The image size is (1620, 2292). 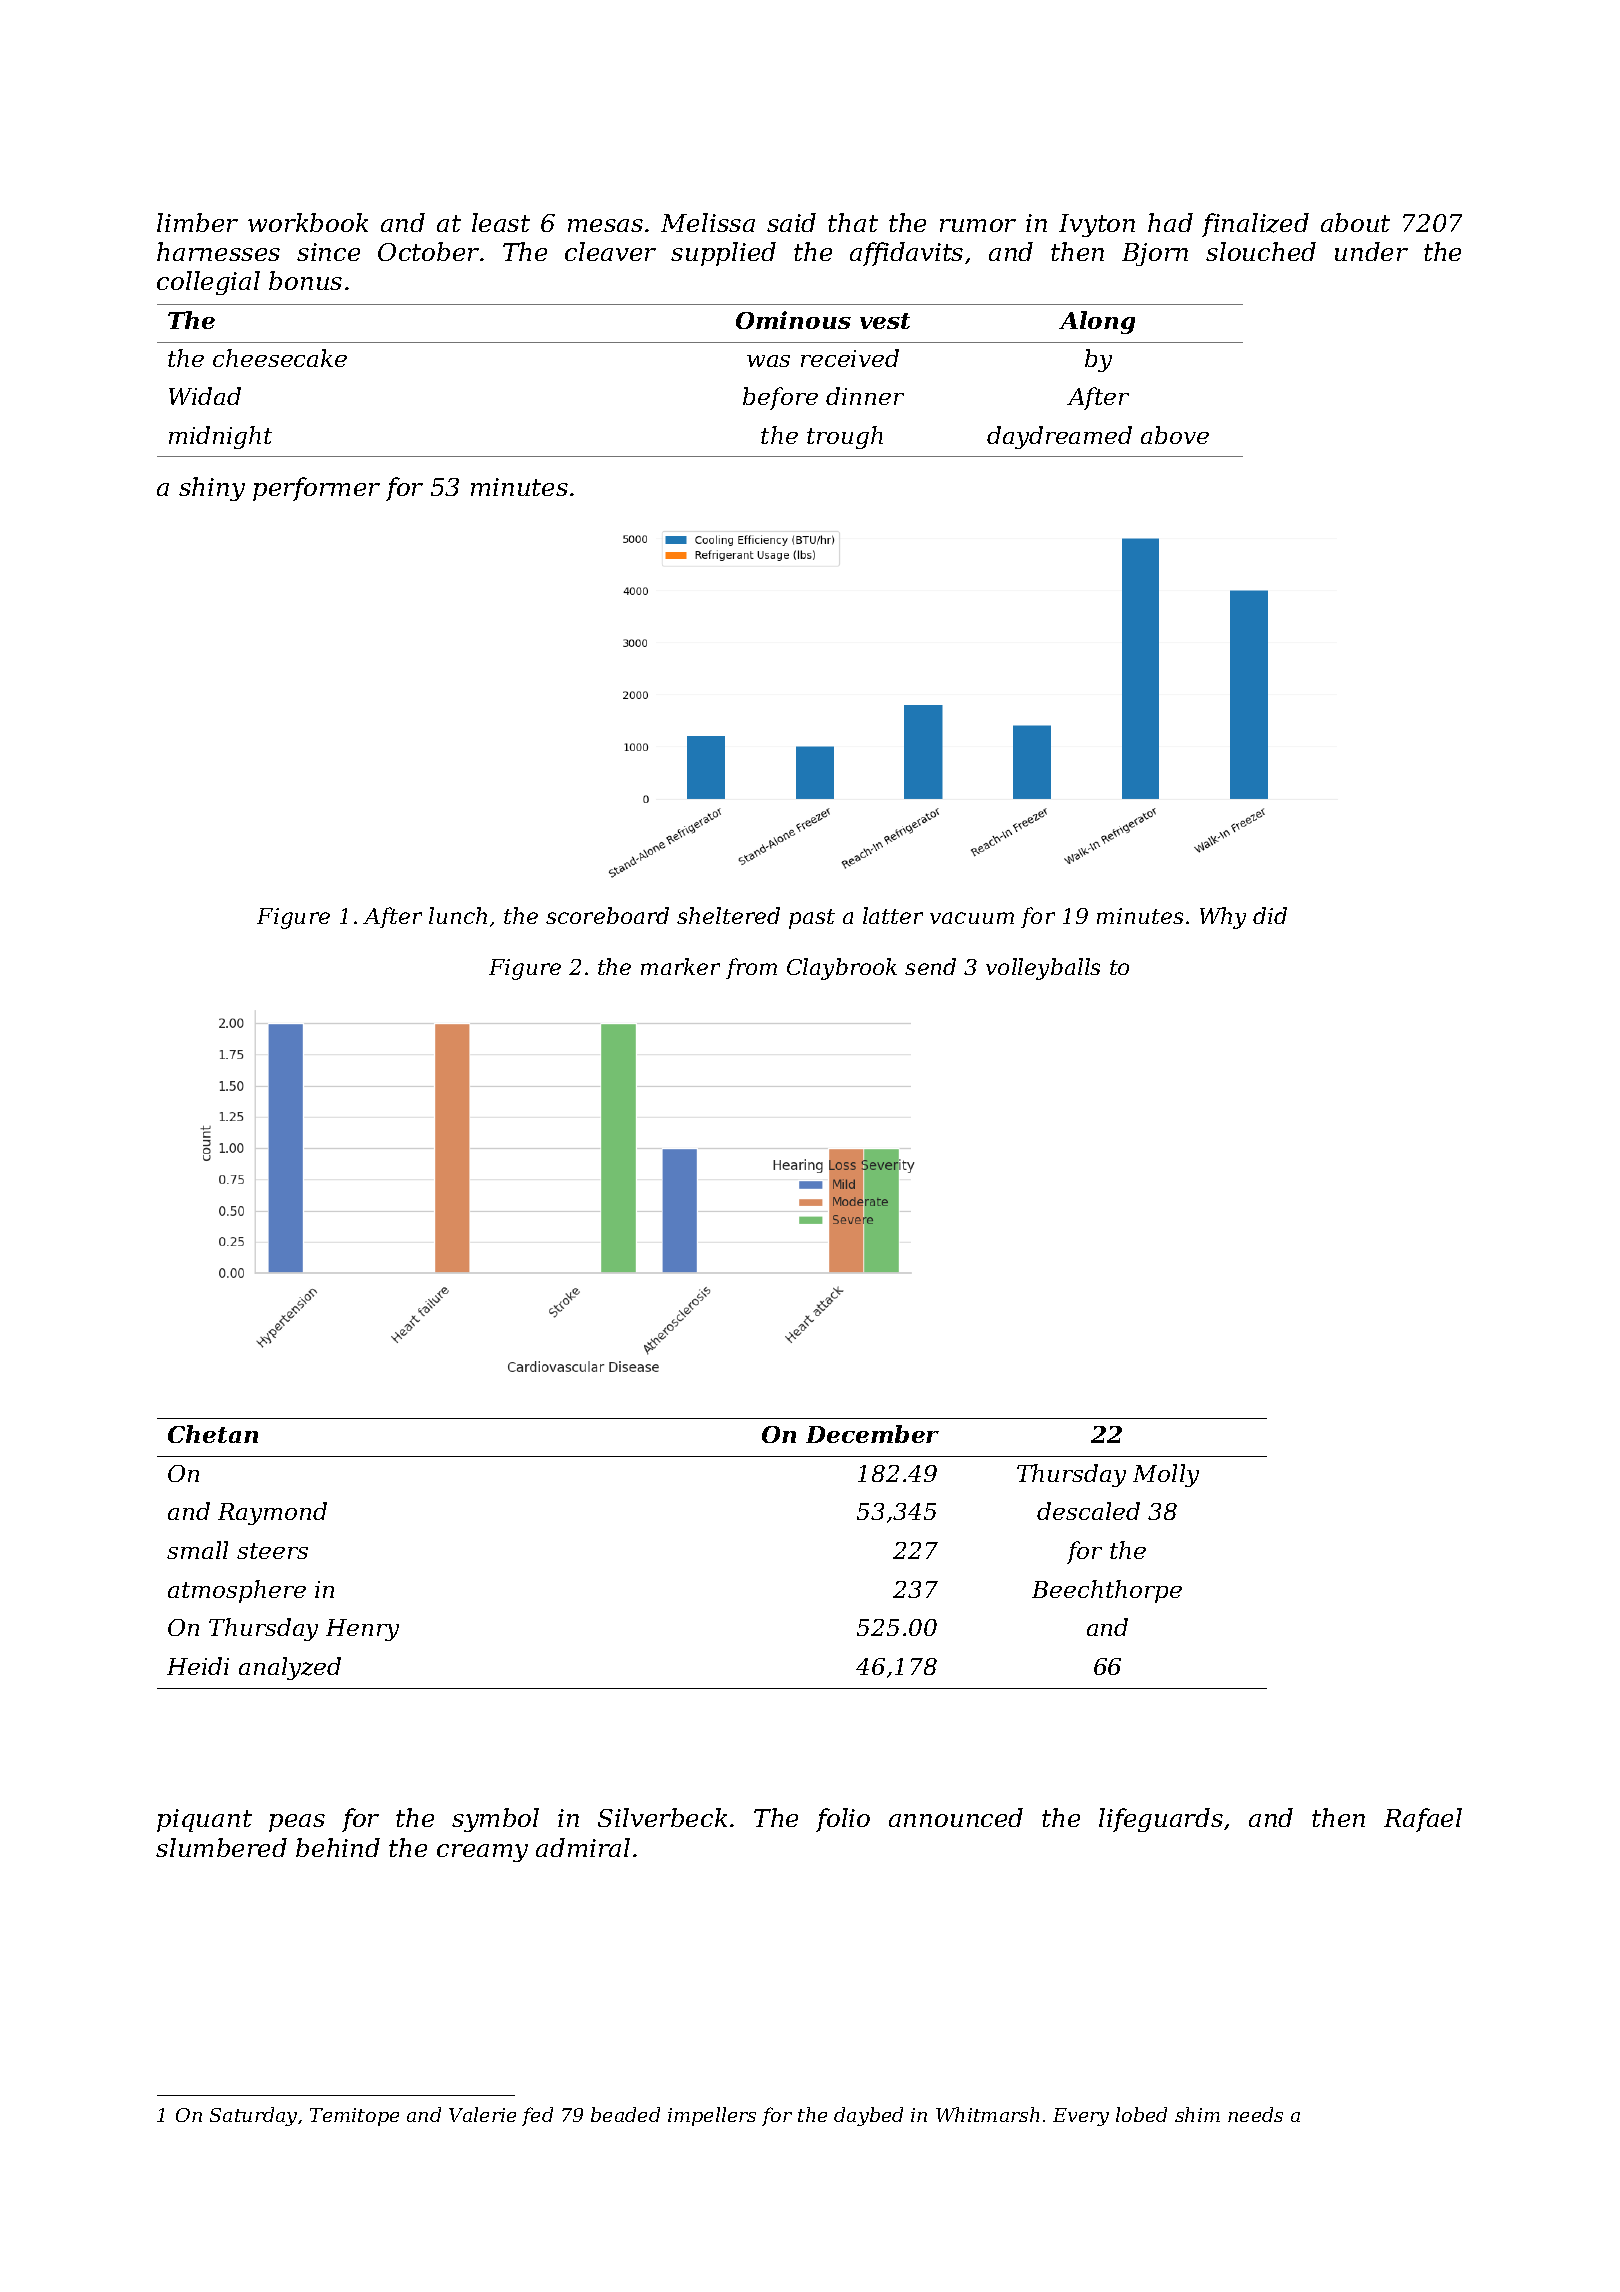 What do you see at coordinates (1107, 1591) in the page?
I see `Beechthorpe` at bounding box center [1107, 1591].
